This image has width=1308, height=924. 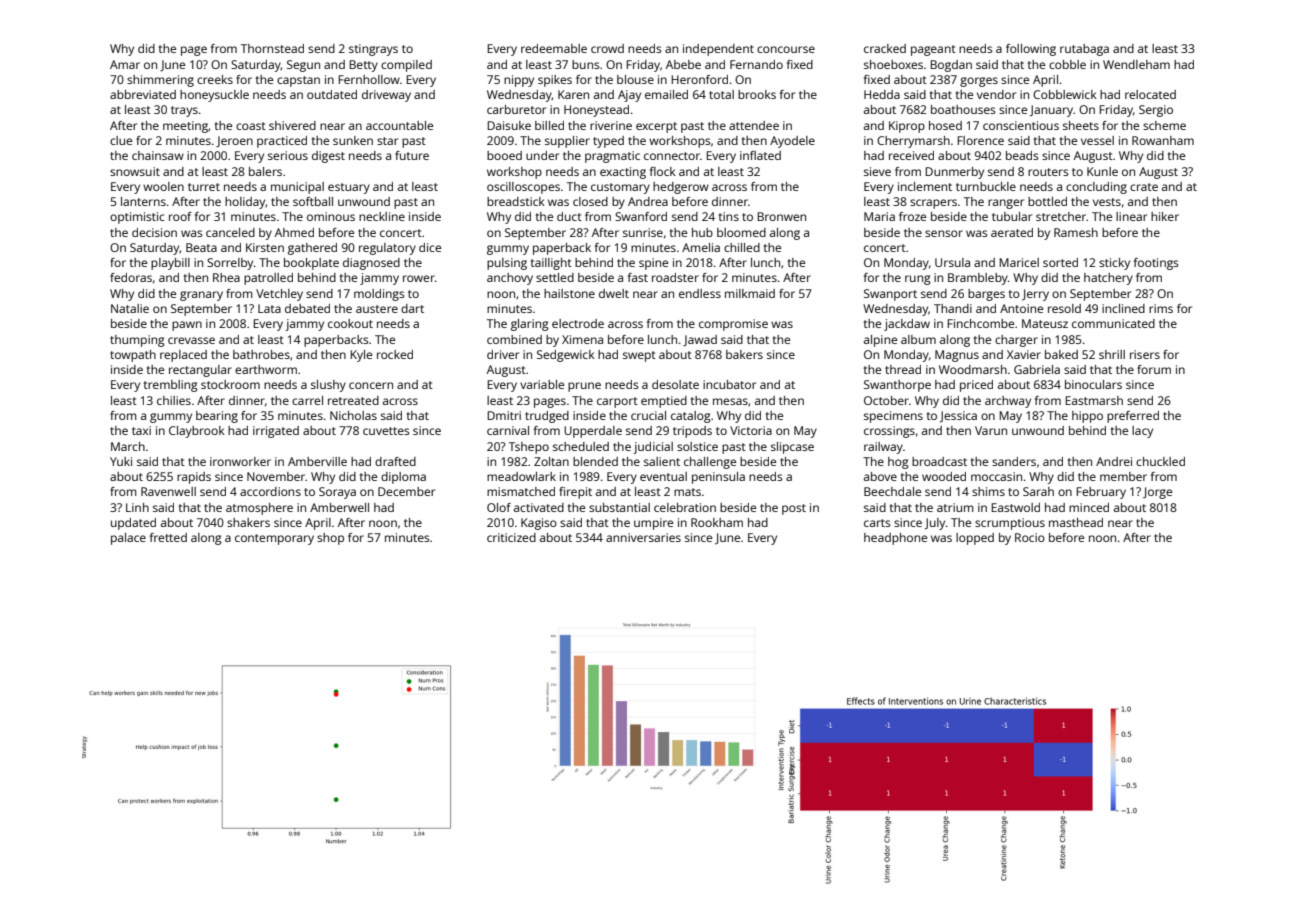 I want to click on anchovy, so click(x=510, y=279).
